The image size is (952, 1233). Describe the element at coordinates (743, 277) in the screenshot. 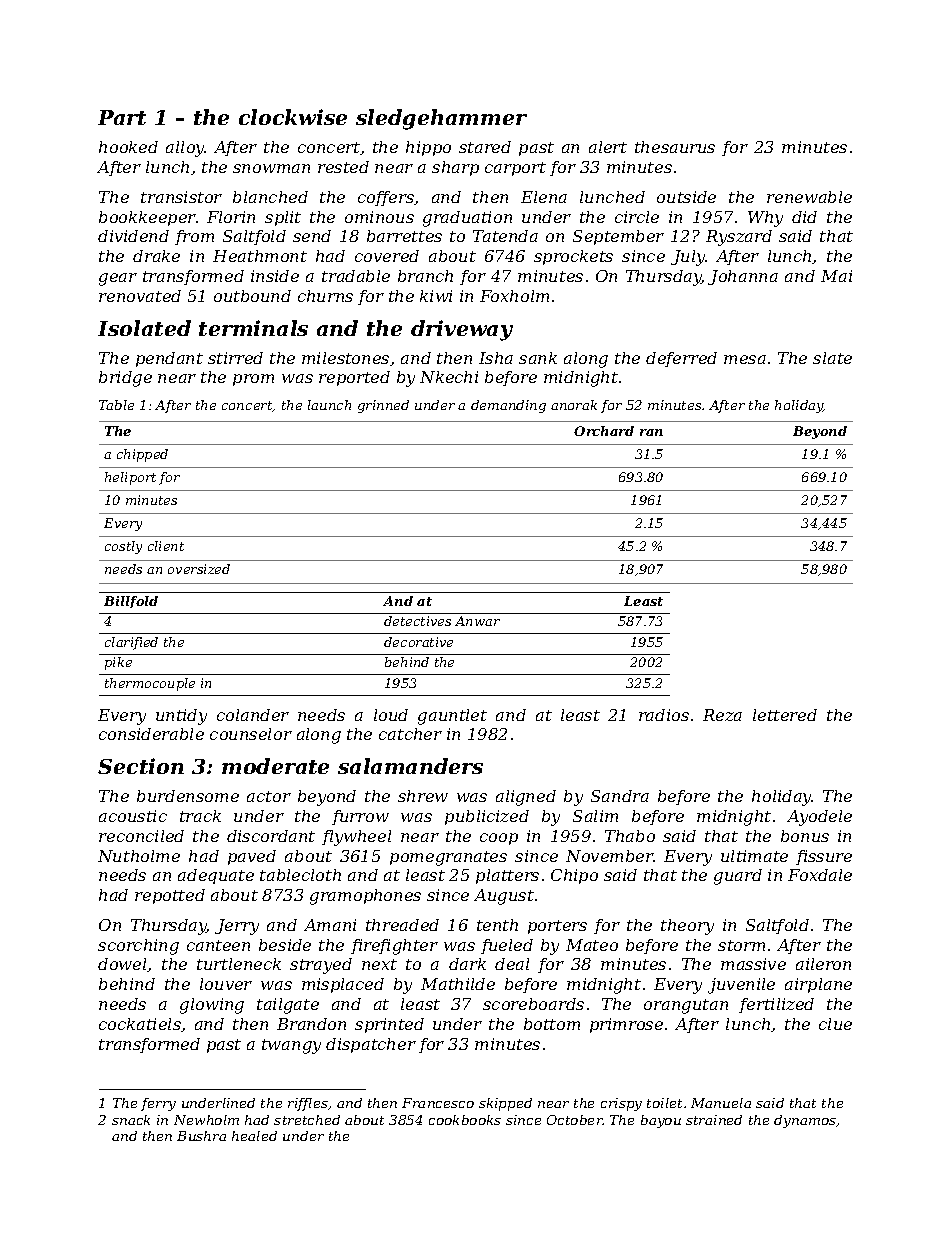

I see `Johanna` at that location.
